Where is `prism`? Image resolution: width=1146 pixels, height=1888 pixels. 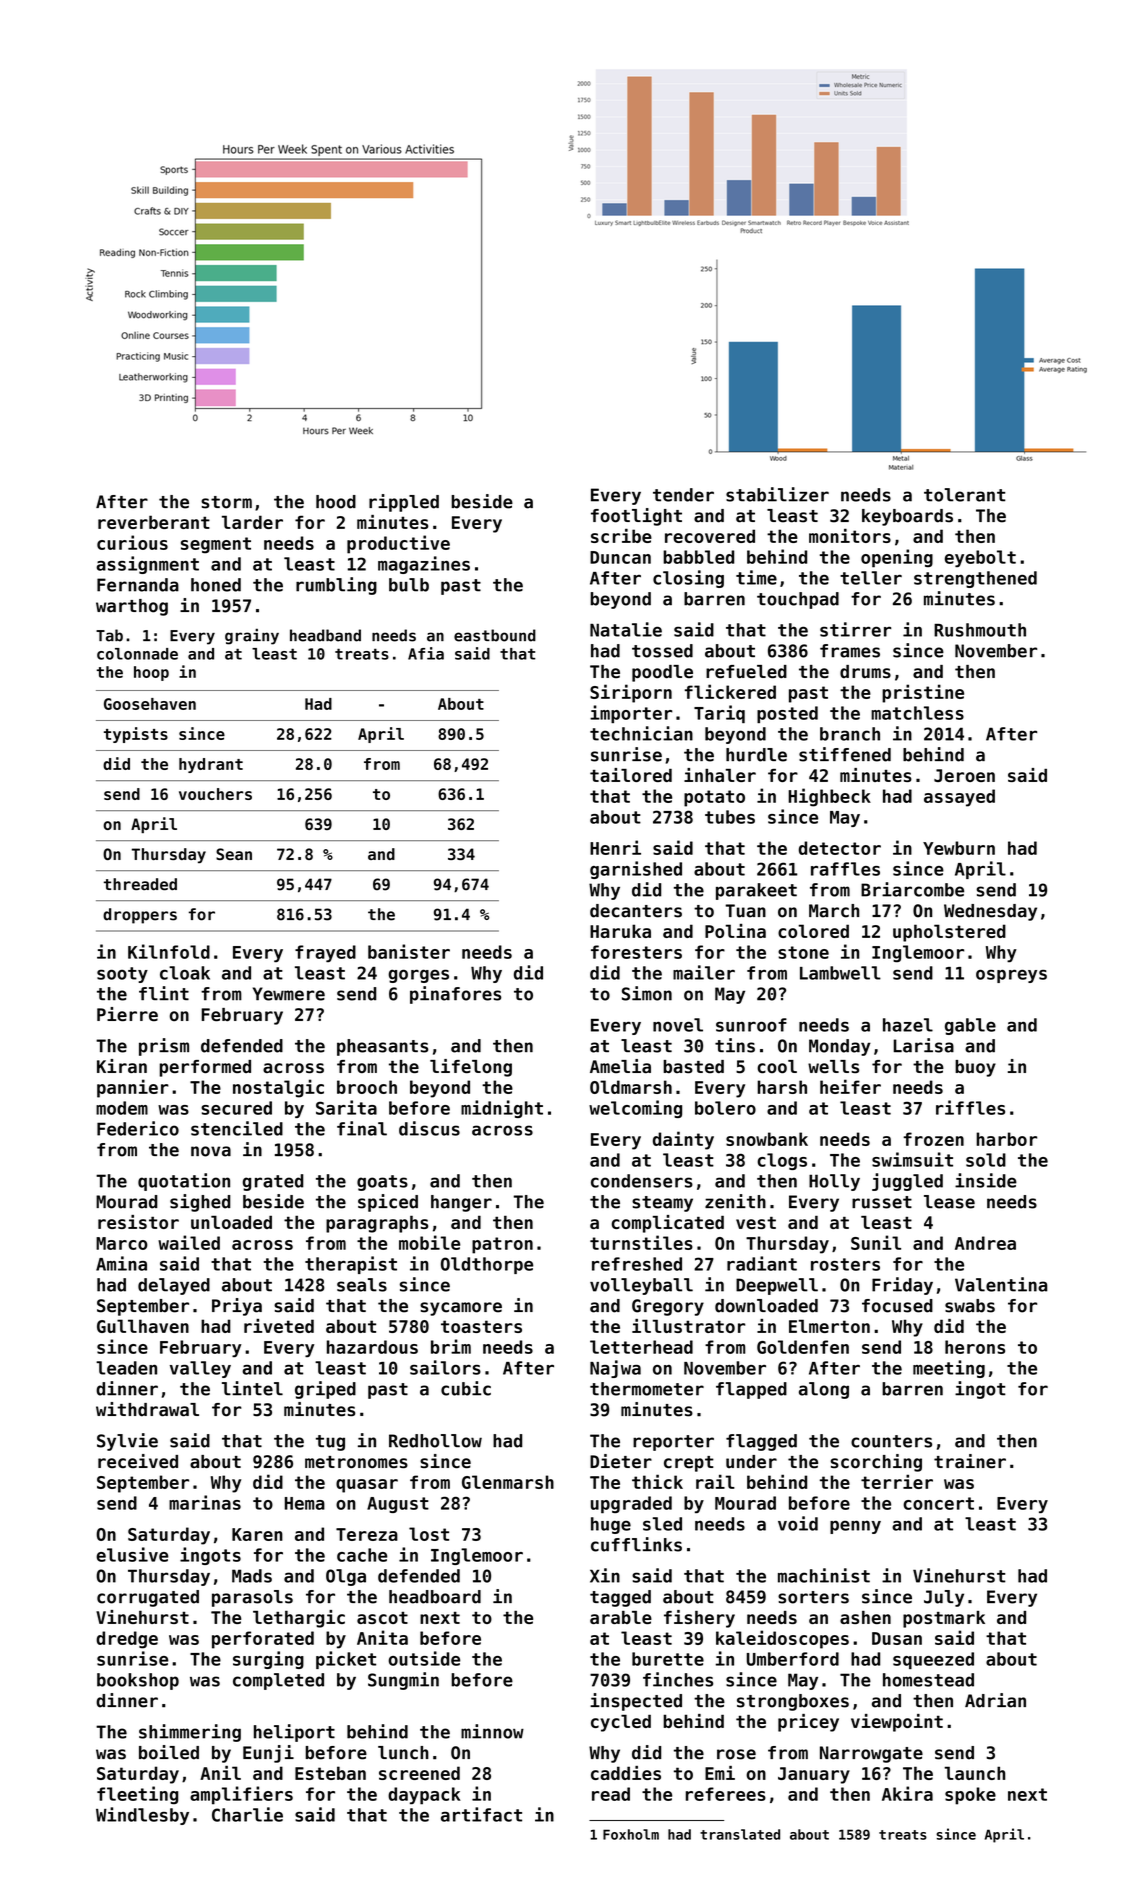
prism is located at coordinates (164, 1047).
